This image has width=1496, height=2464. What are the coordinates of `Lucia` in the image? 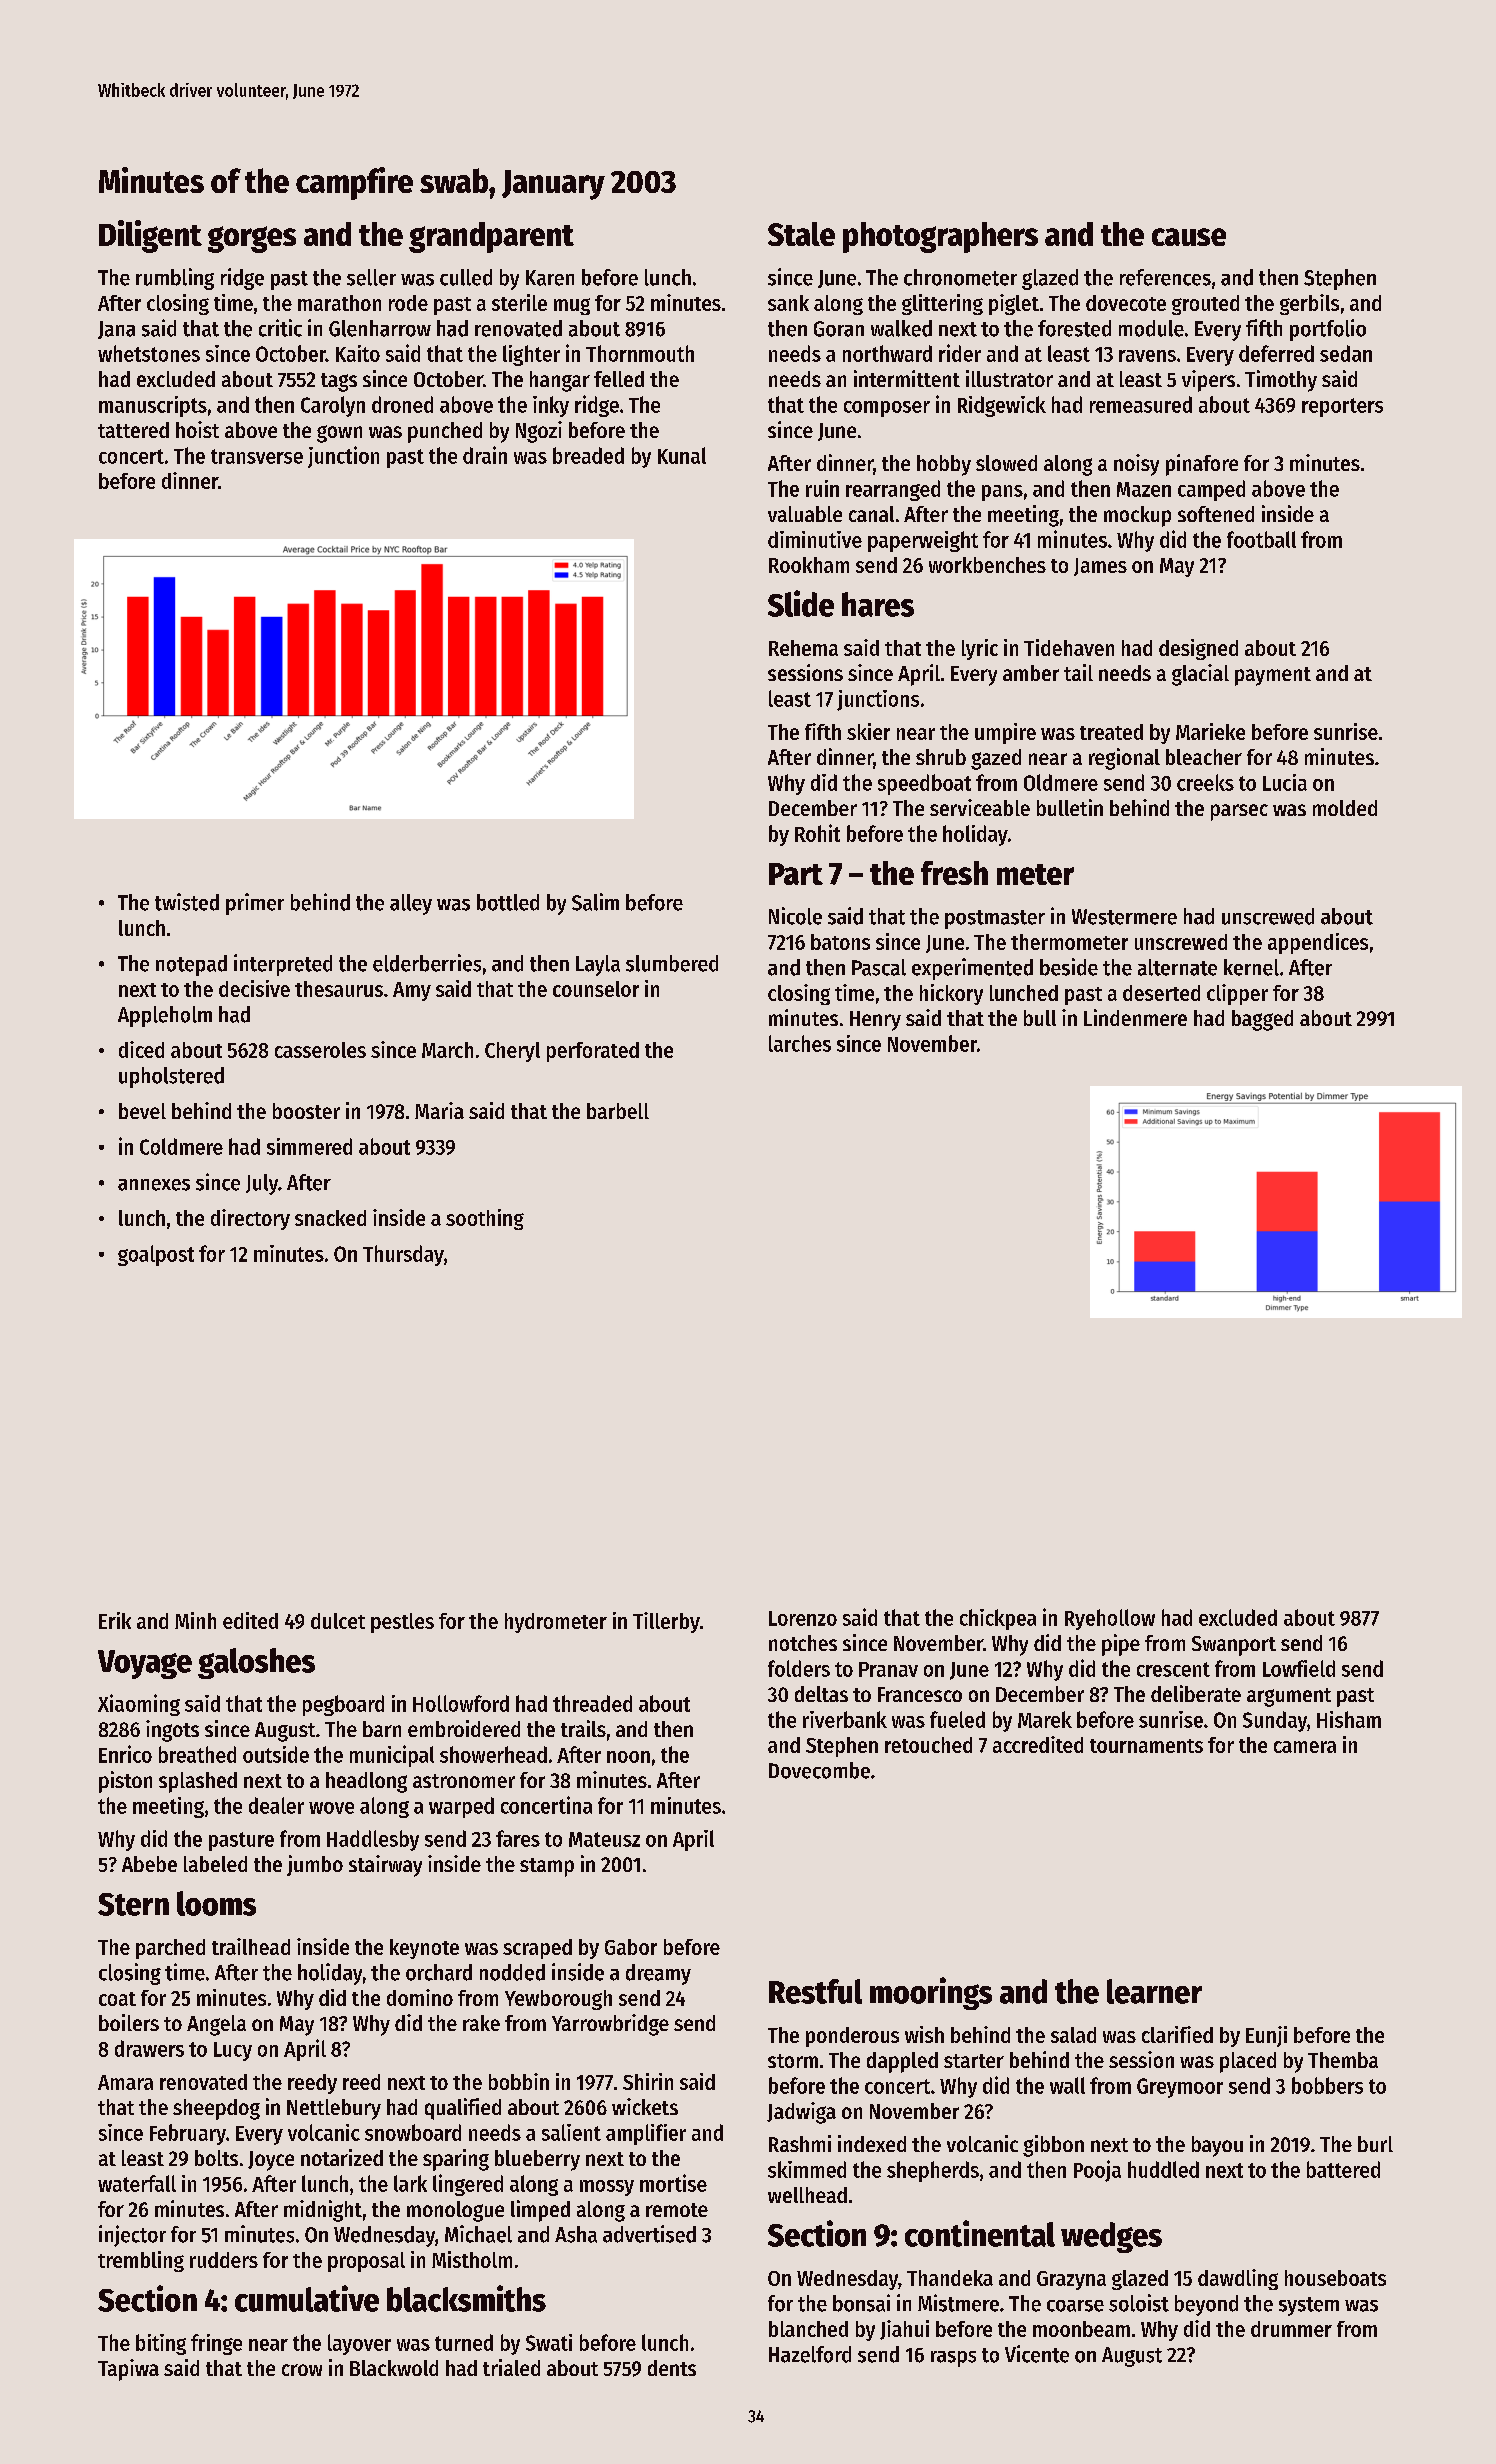 It's located at (1285, 782).
